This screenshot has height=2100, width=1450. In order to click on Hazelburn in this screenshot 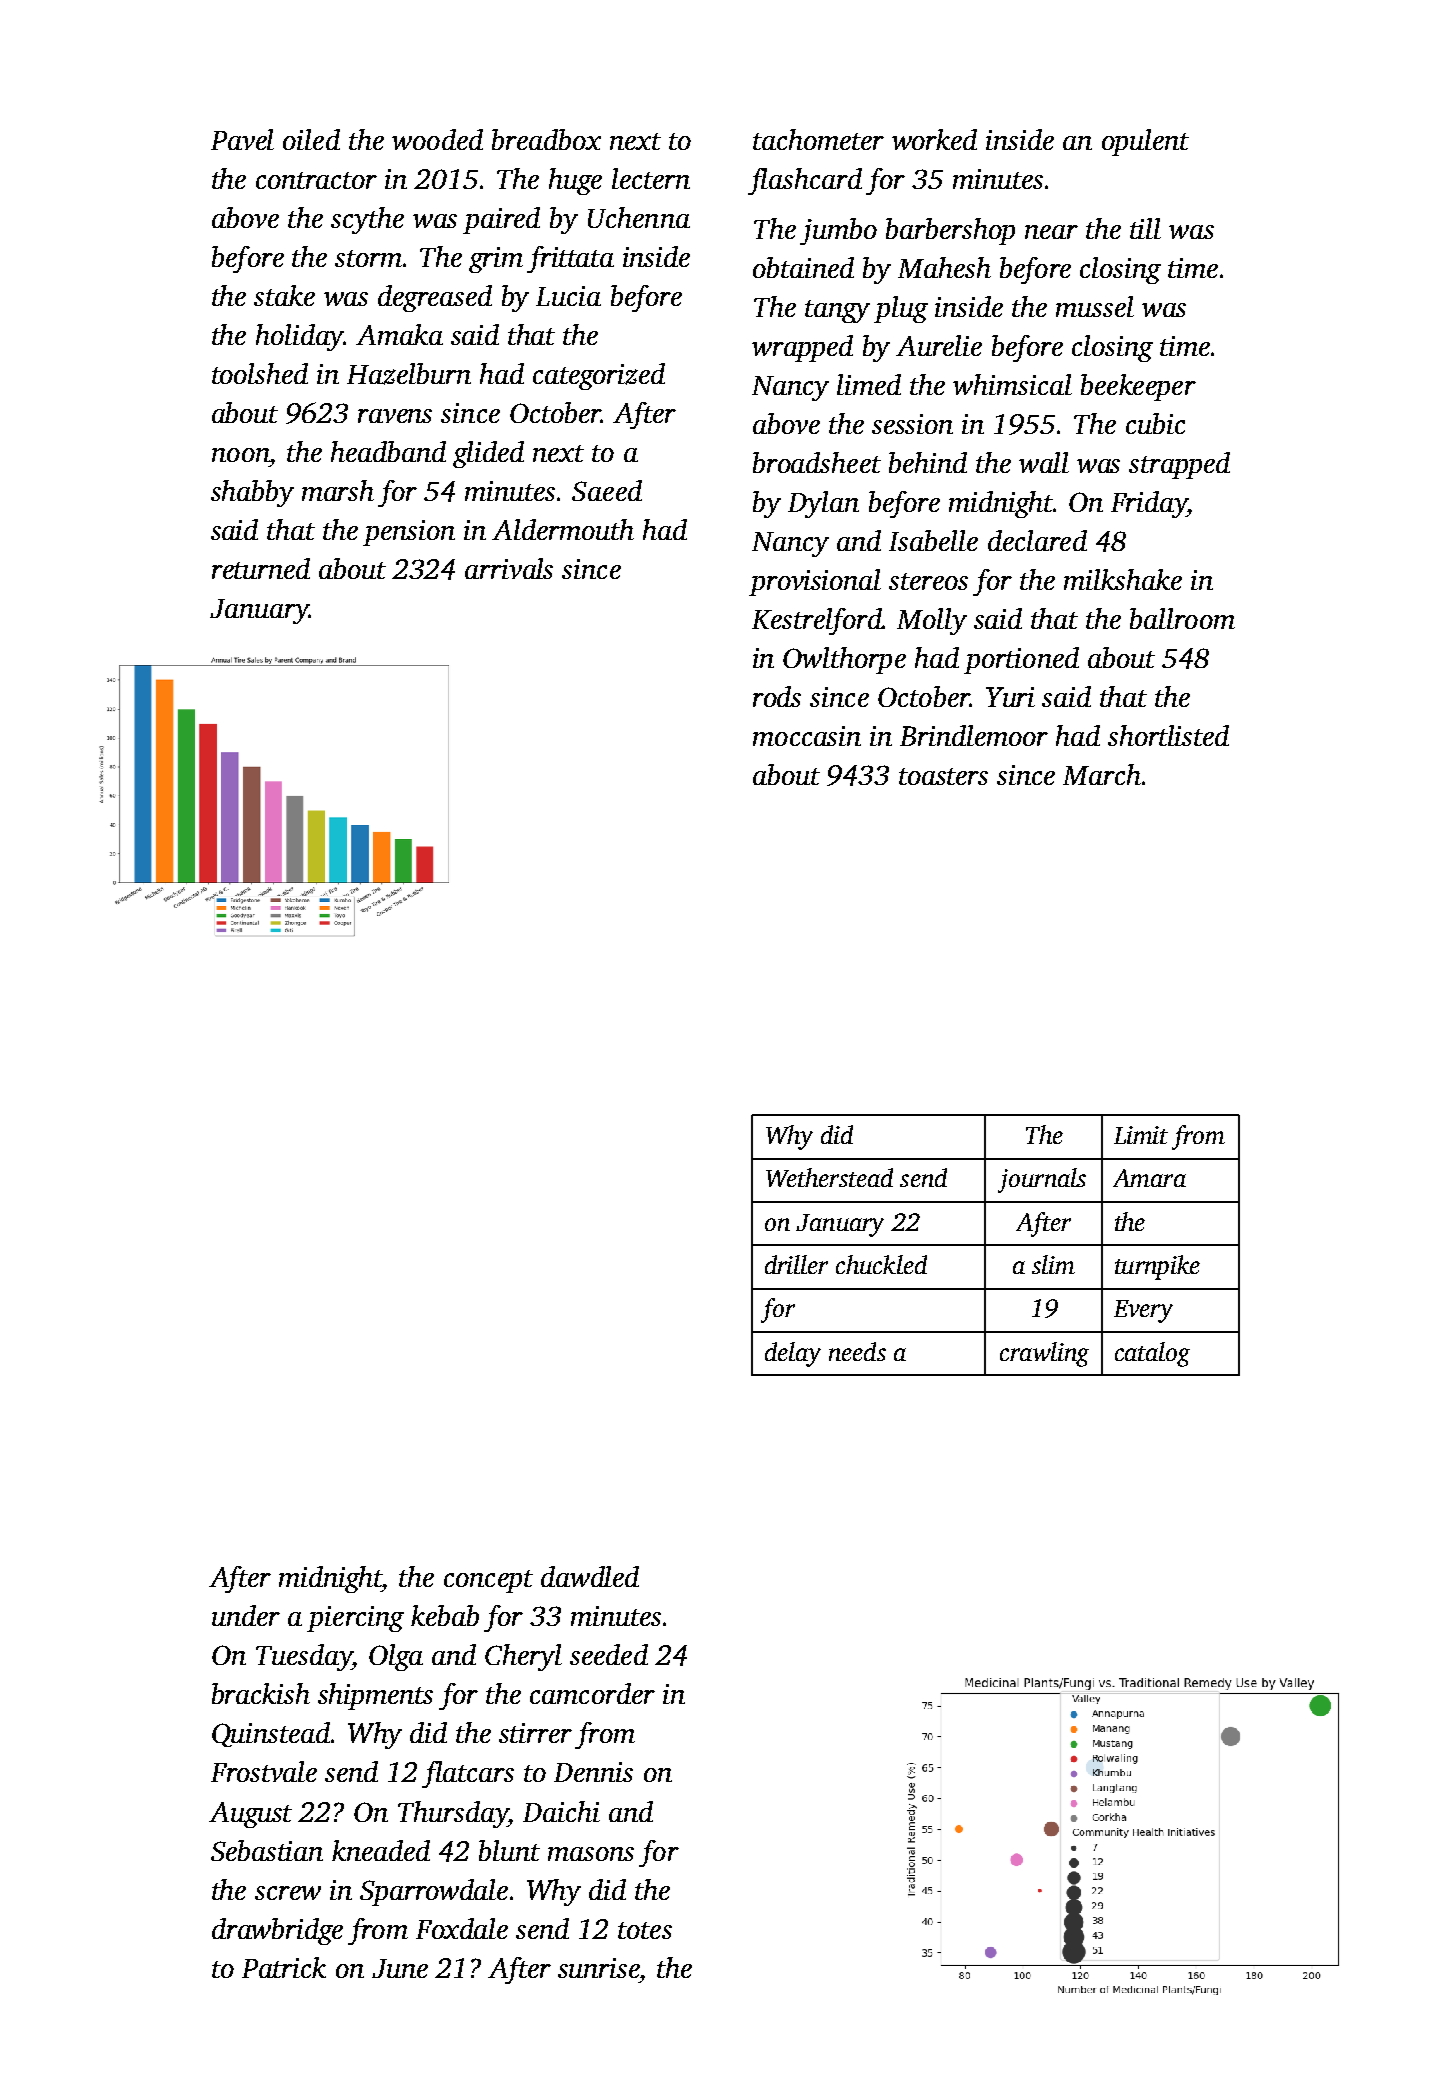, I will do `click(409, 374)`.
